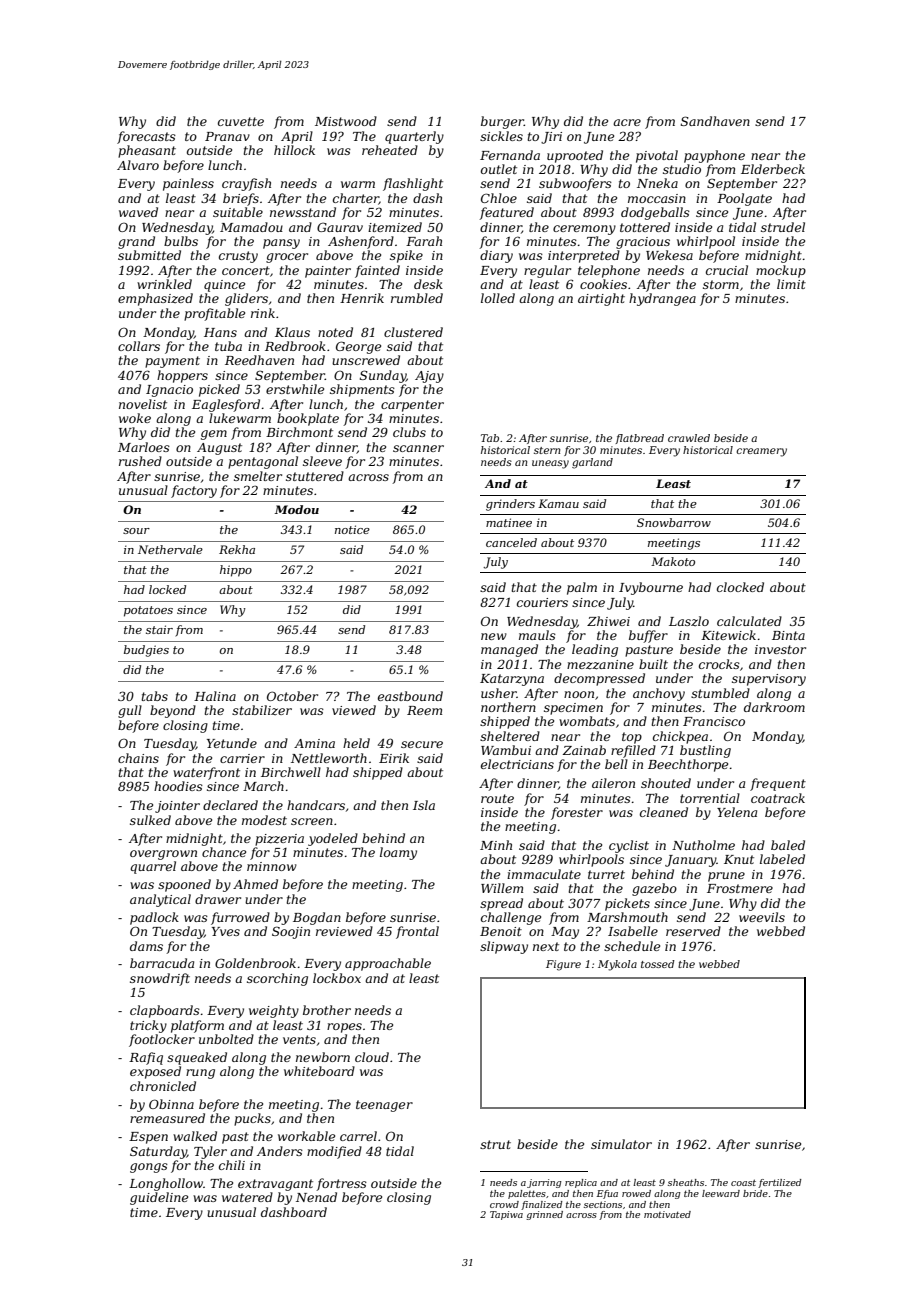 This document has width=924, height=1314. Describe the element at coordinates (498, 298) in the document. I see `lolled` at that location.
